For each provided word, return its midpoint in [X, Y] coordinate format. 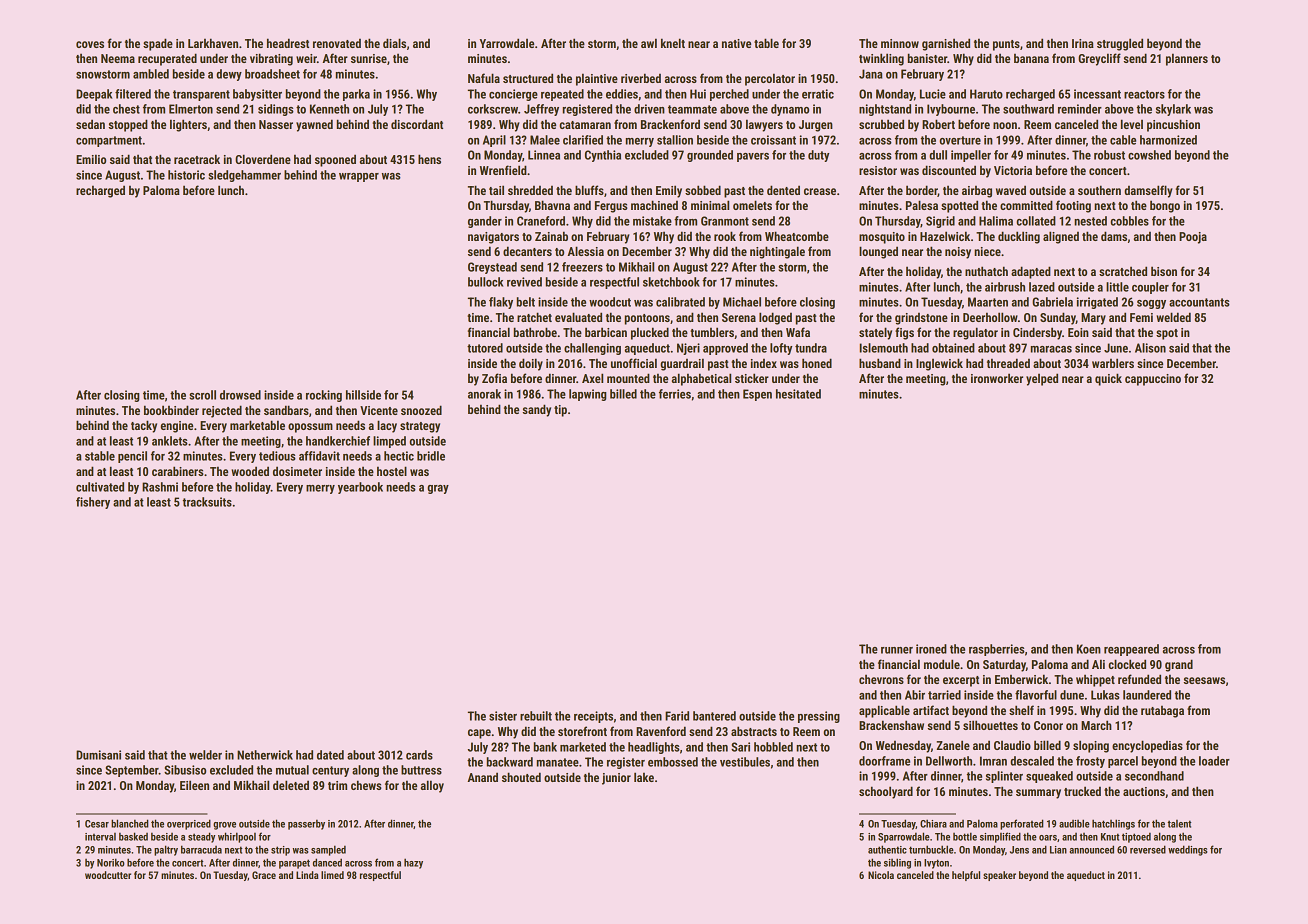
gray [438, 489]
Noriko [111, 862]
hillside [363, 395]
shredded [530, 190]
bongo [1165, 206]
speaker [999, 876]
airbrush [1005, 287]
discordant [417, 124]
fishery [93, 503]
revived [524, 282]
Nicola [881, 875]
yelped [1042, 379]
